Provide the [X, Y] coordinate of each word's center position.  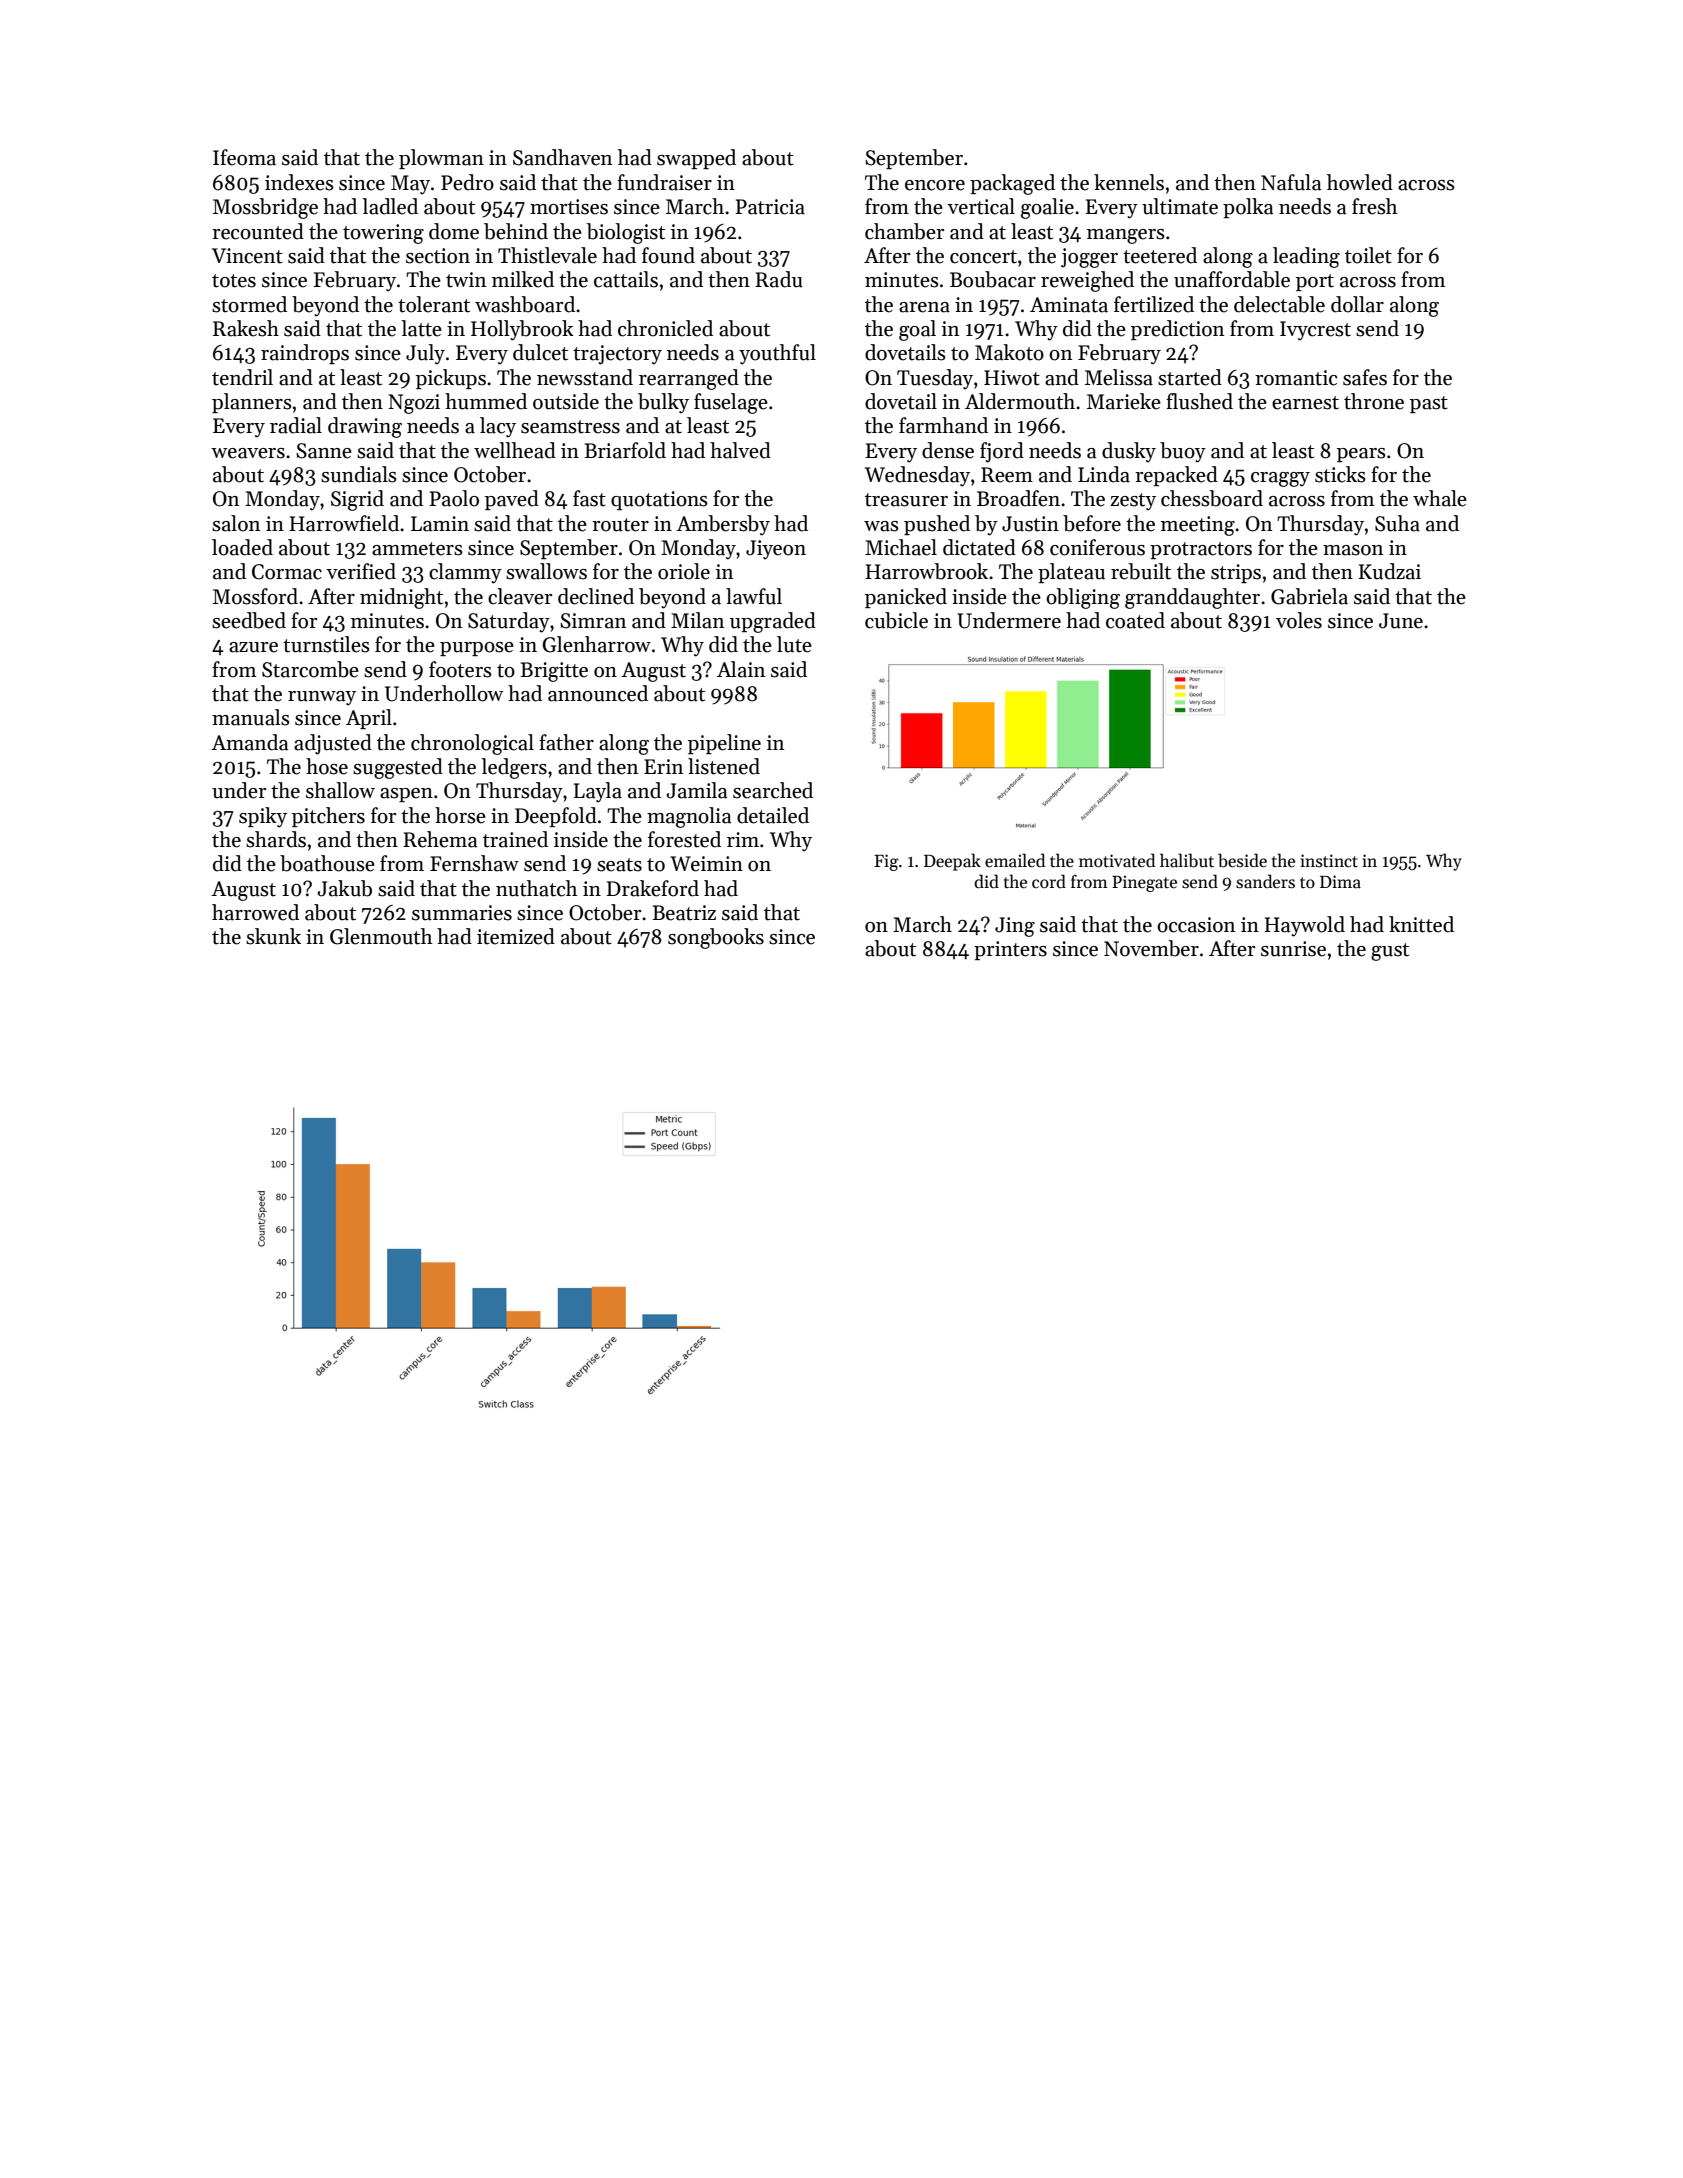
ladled [390, 206]
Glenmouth [381, 936]
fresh [1375, 206]
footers [460, 669]
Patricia [770, 207]
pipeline [724, 744]
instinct [1329, 861]
